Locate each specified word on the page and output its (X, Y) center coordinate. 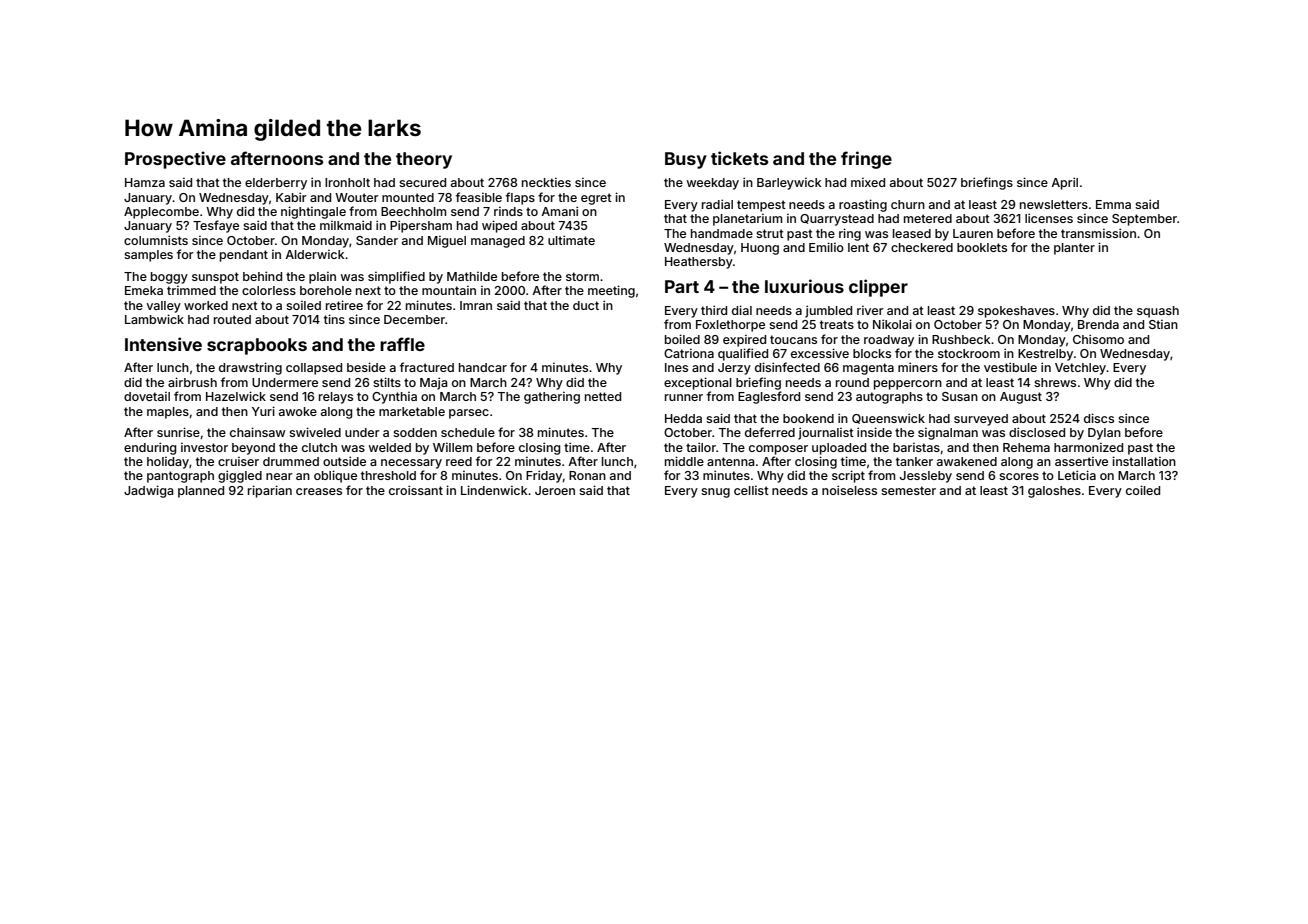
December (414, 319)
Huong (760, 249)
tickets (739, 158)
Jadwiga (149, 491)
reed (459, 461)
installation (1144, 461)
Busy (686, 160)
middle (684, 461)
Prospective (175, 160)
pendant (244, 256)
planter (1074, 249)
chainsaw (257, 432)
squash (1158, 312)
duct (586, 305)
